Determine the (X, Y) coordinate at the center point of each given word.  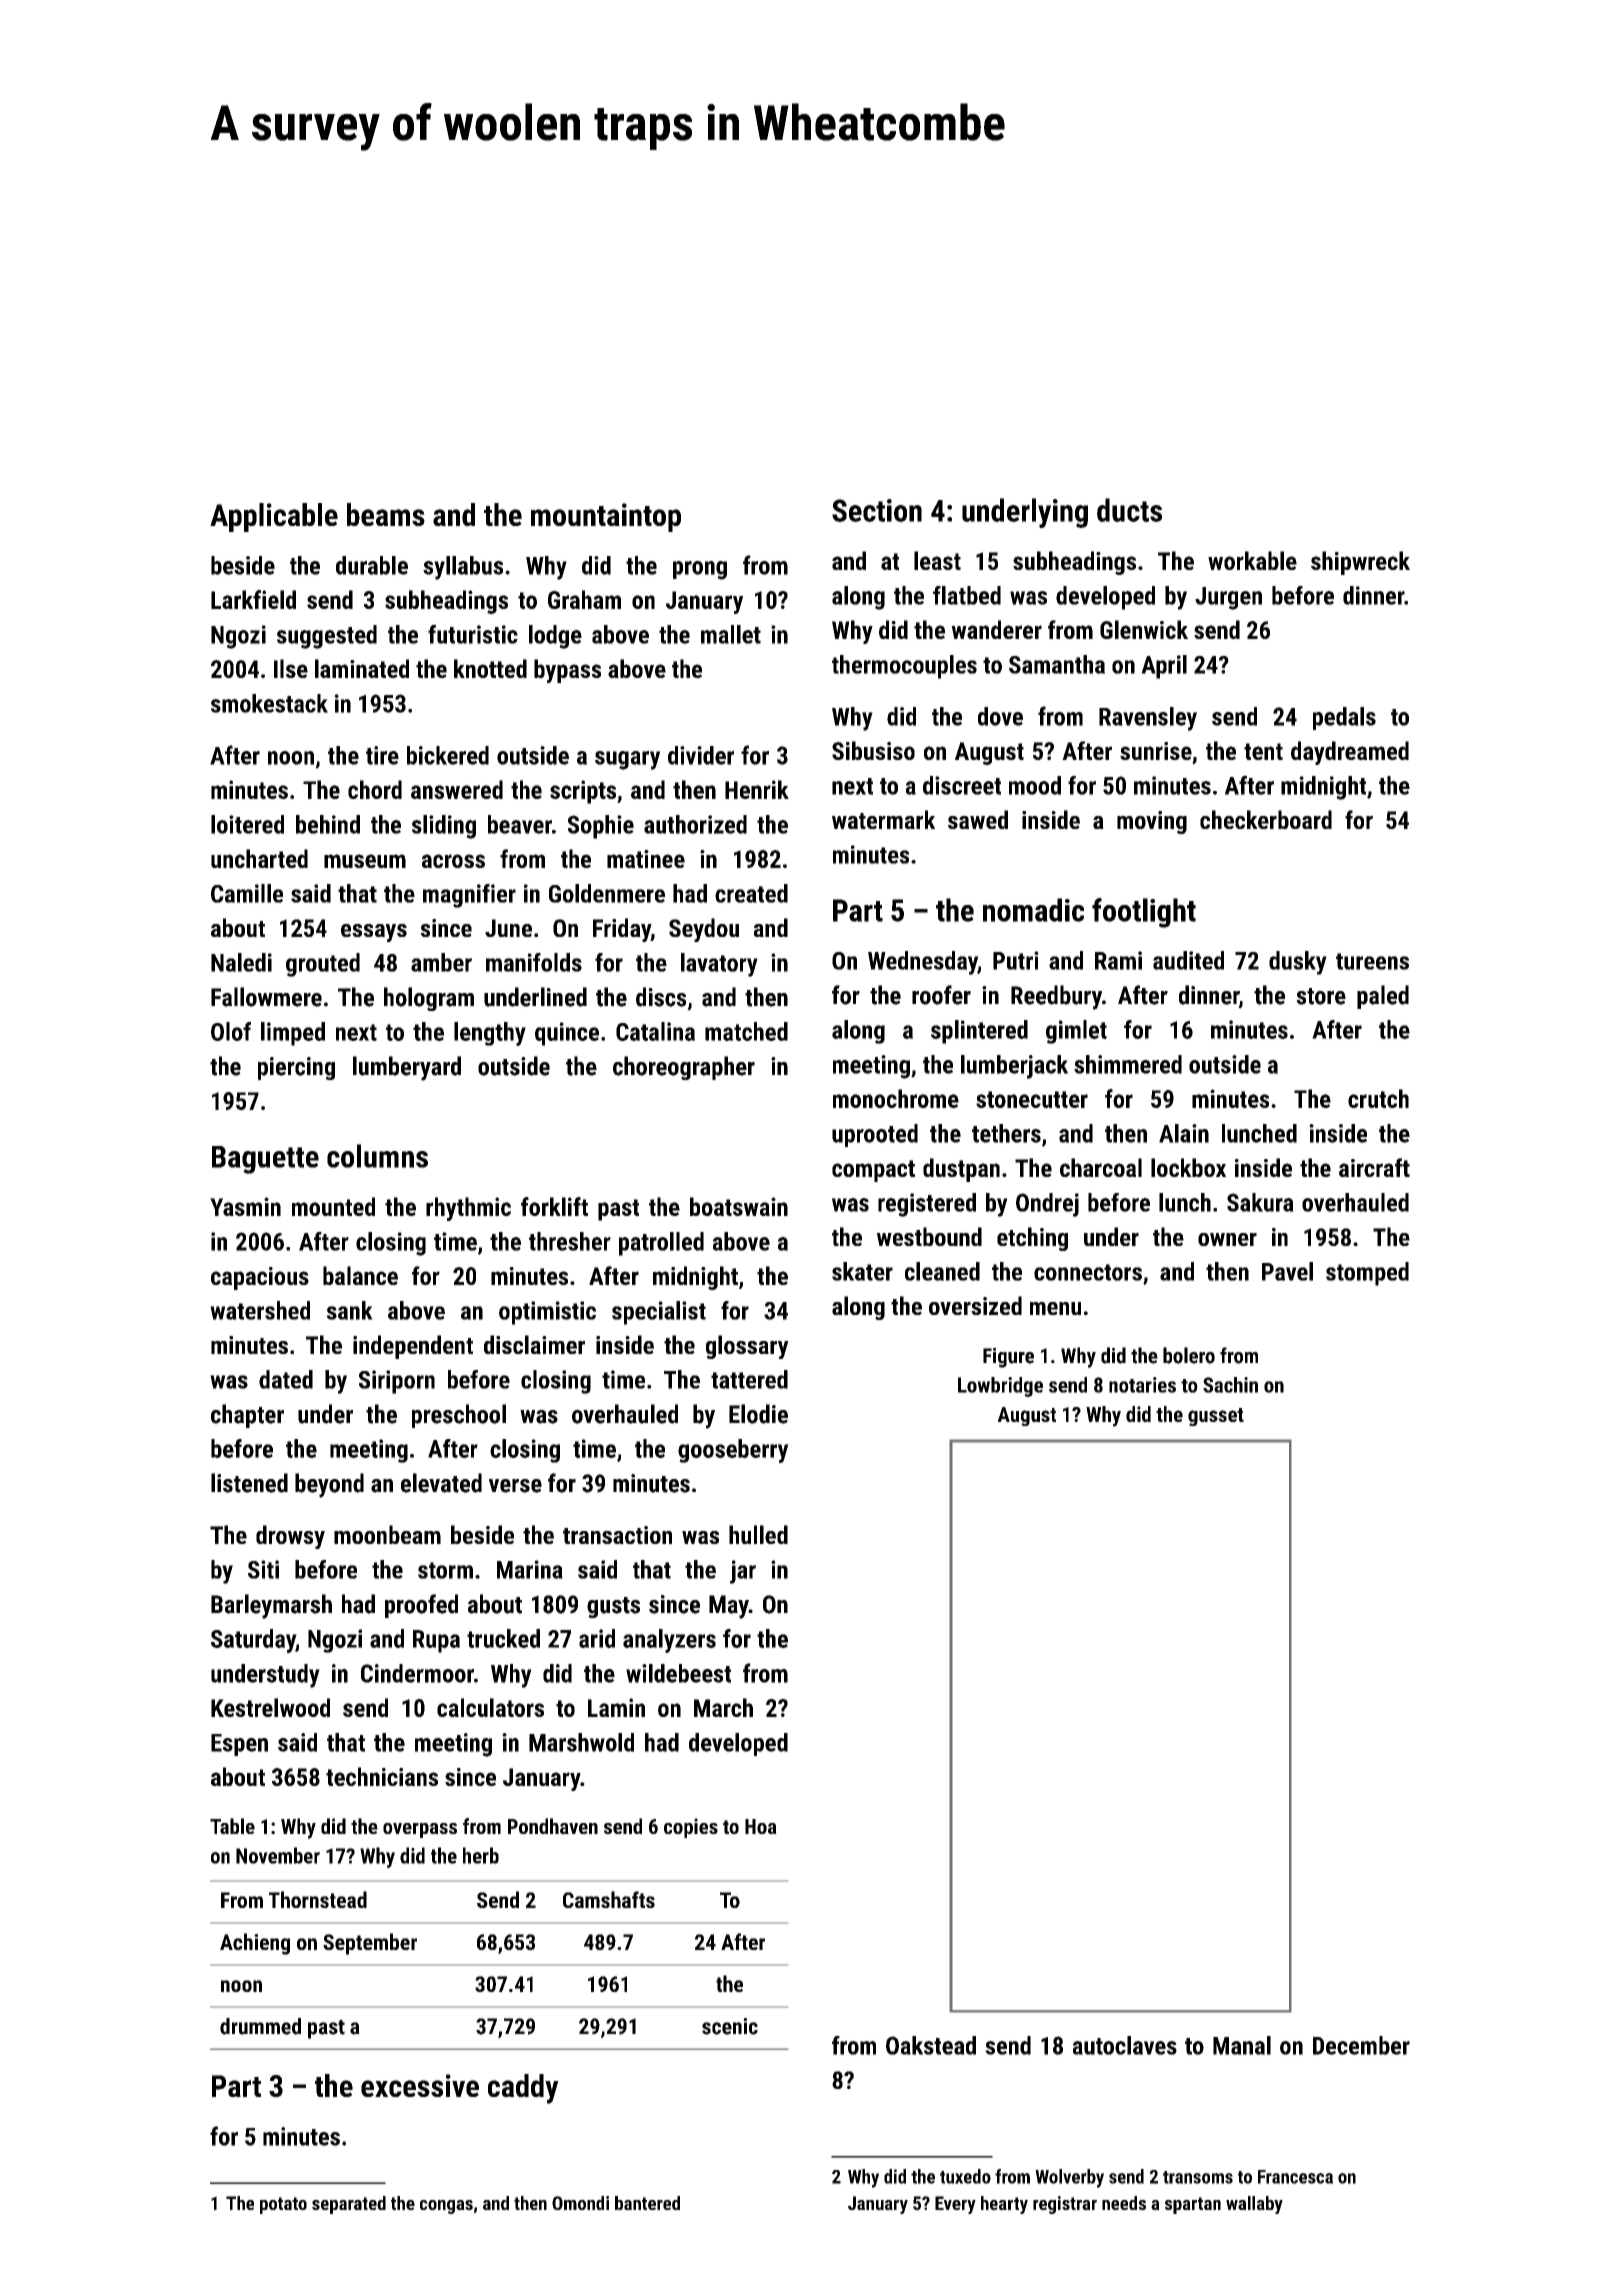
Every (955, 2205)
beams (386, 514)
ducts (1129, 510)
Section (877, 510)
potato (283, 2205)
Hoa (761, 1826)
